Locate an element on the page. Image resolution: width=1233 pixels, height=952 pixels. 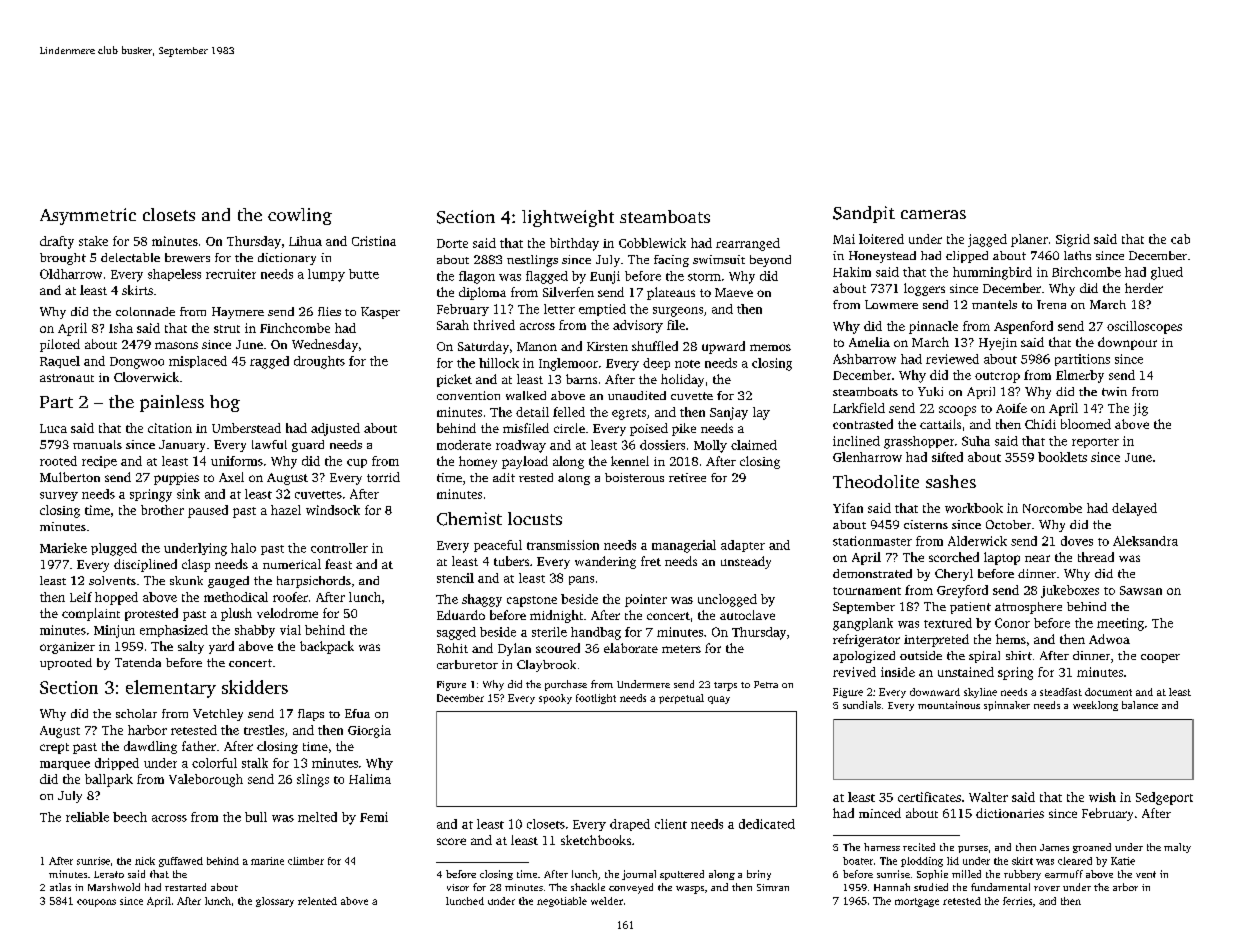
downpour is located at coordinates (1127, 343).
